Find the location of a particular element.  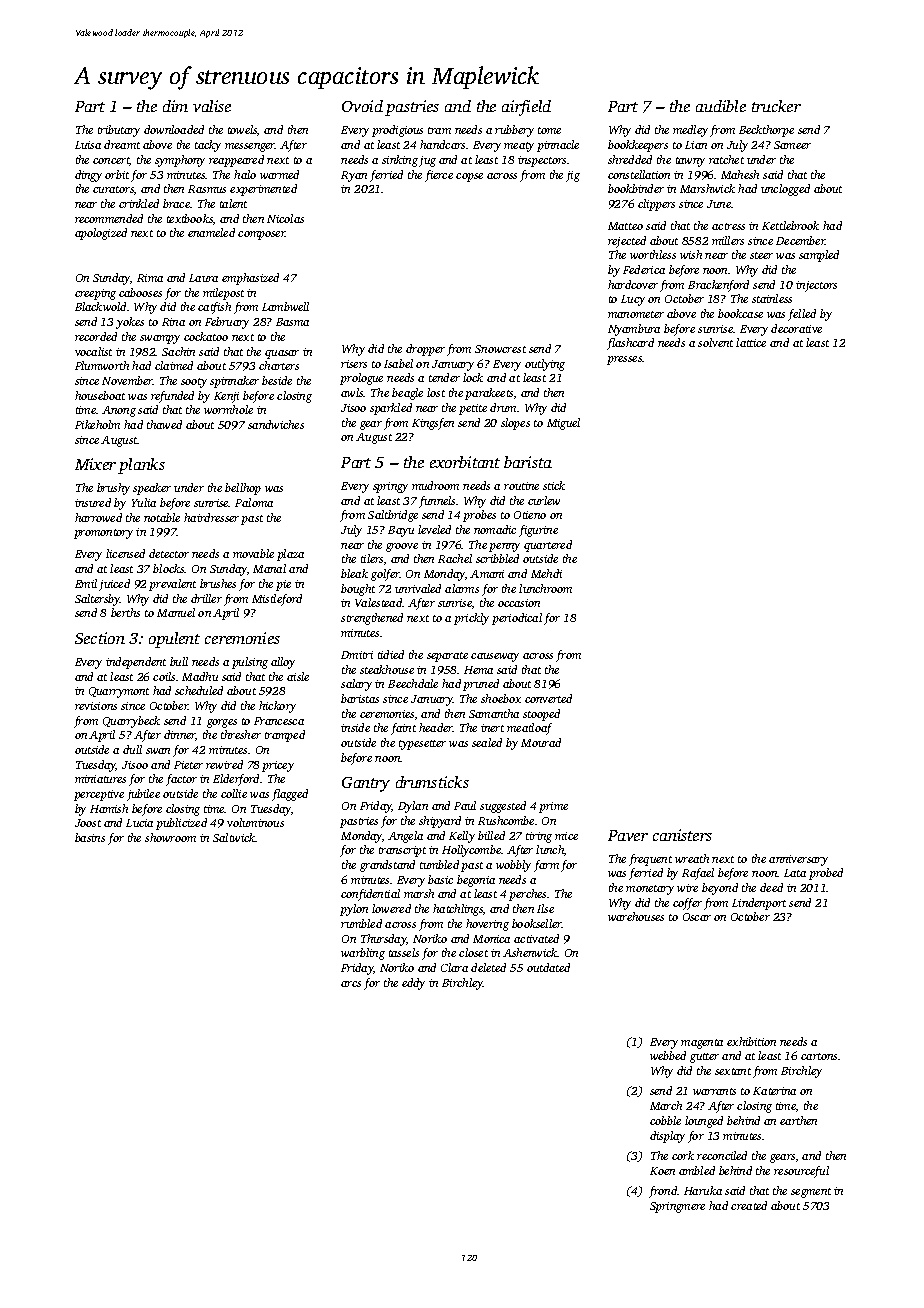

basins is located at coordinates (90, 837).
